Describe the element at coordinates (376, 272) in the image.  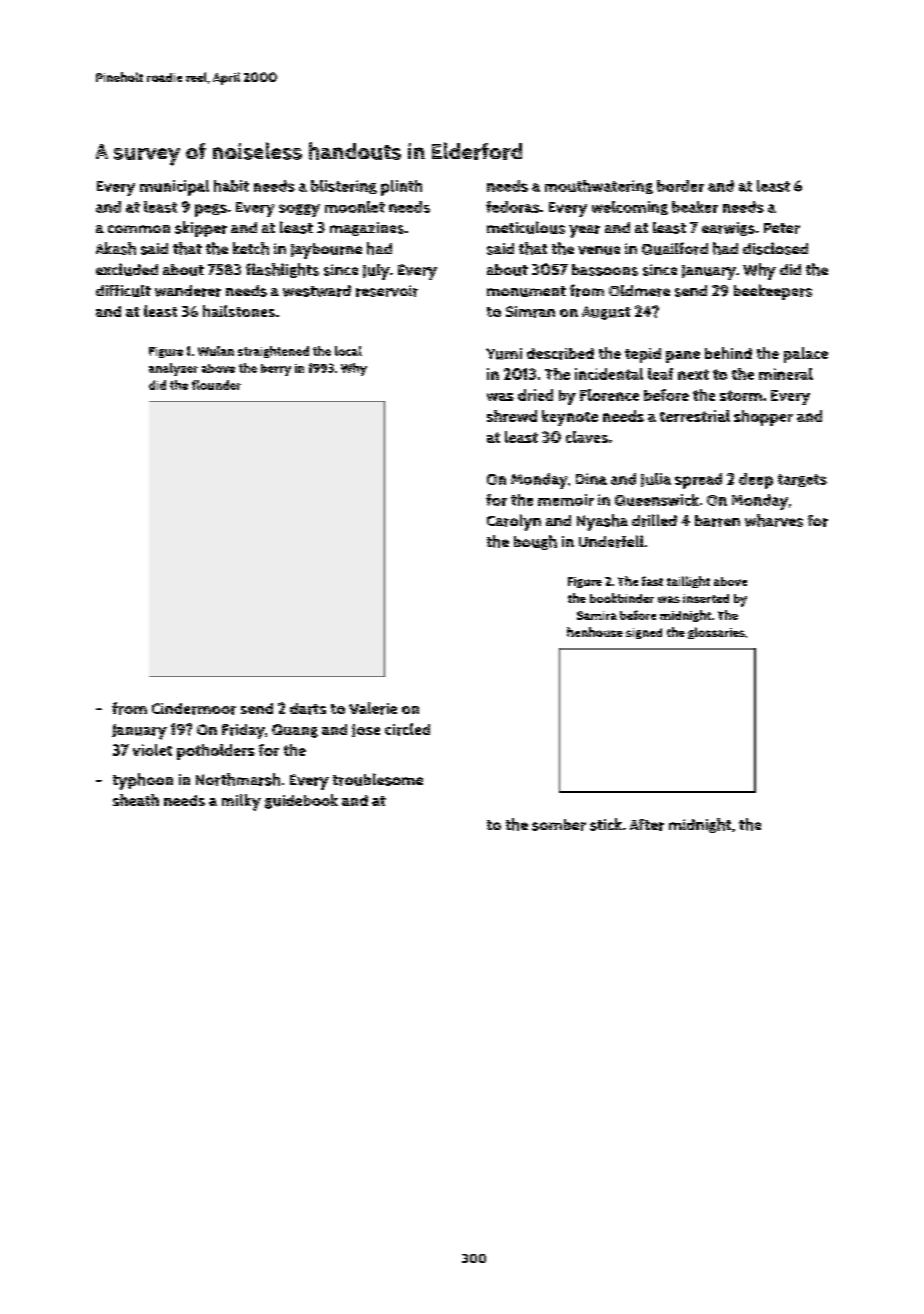
I see `July` at that location.
